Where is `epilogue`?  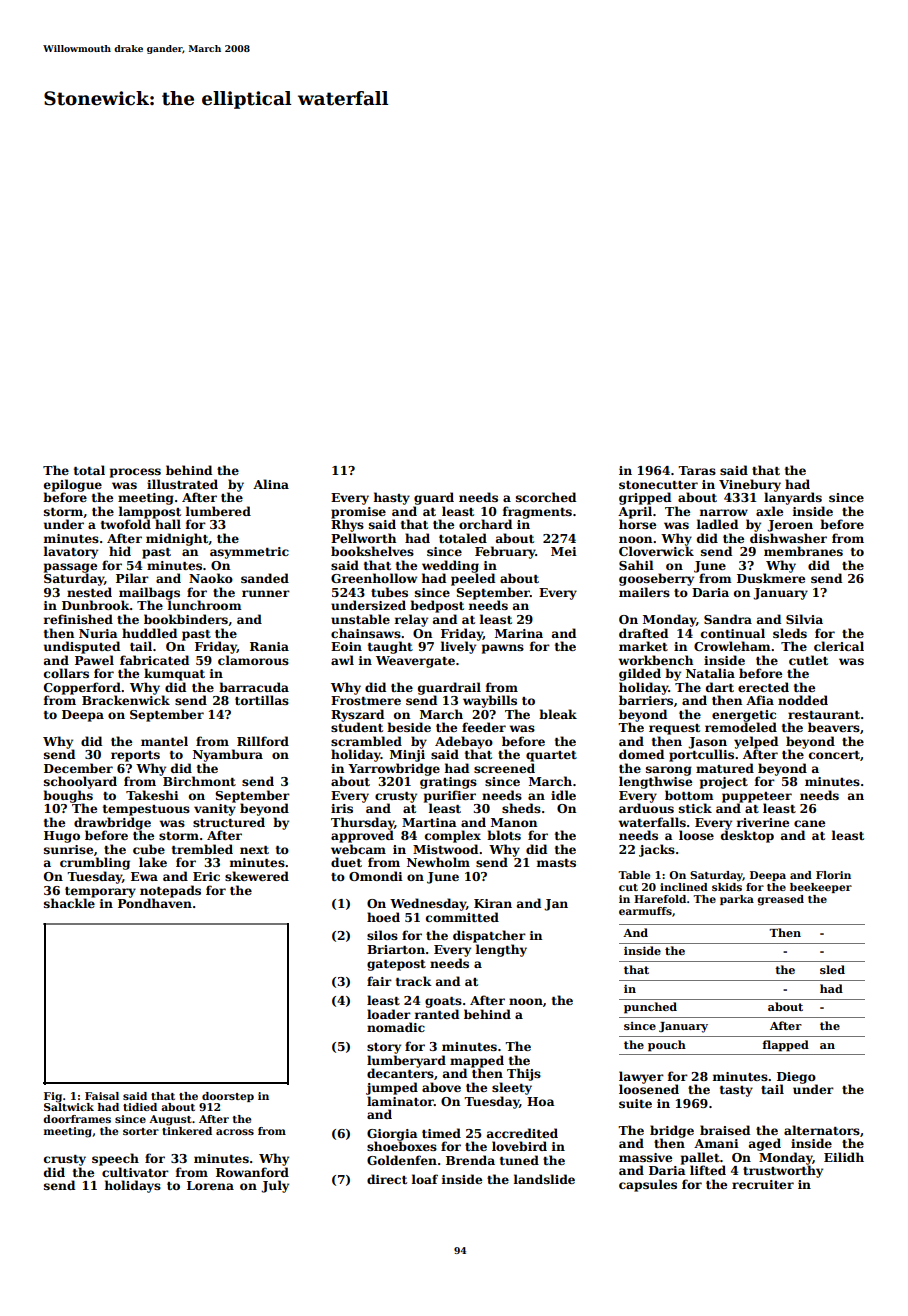 epilogue is located at coordinates (73, 485).
